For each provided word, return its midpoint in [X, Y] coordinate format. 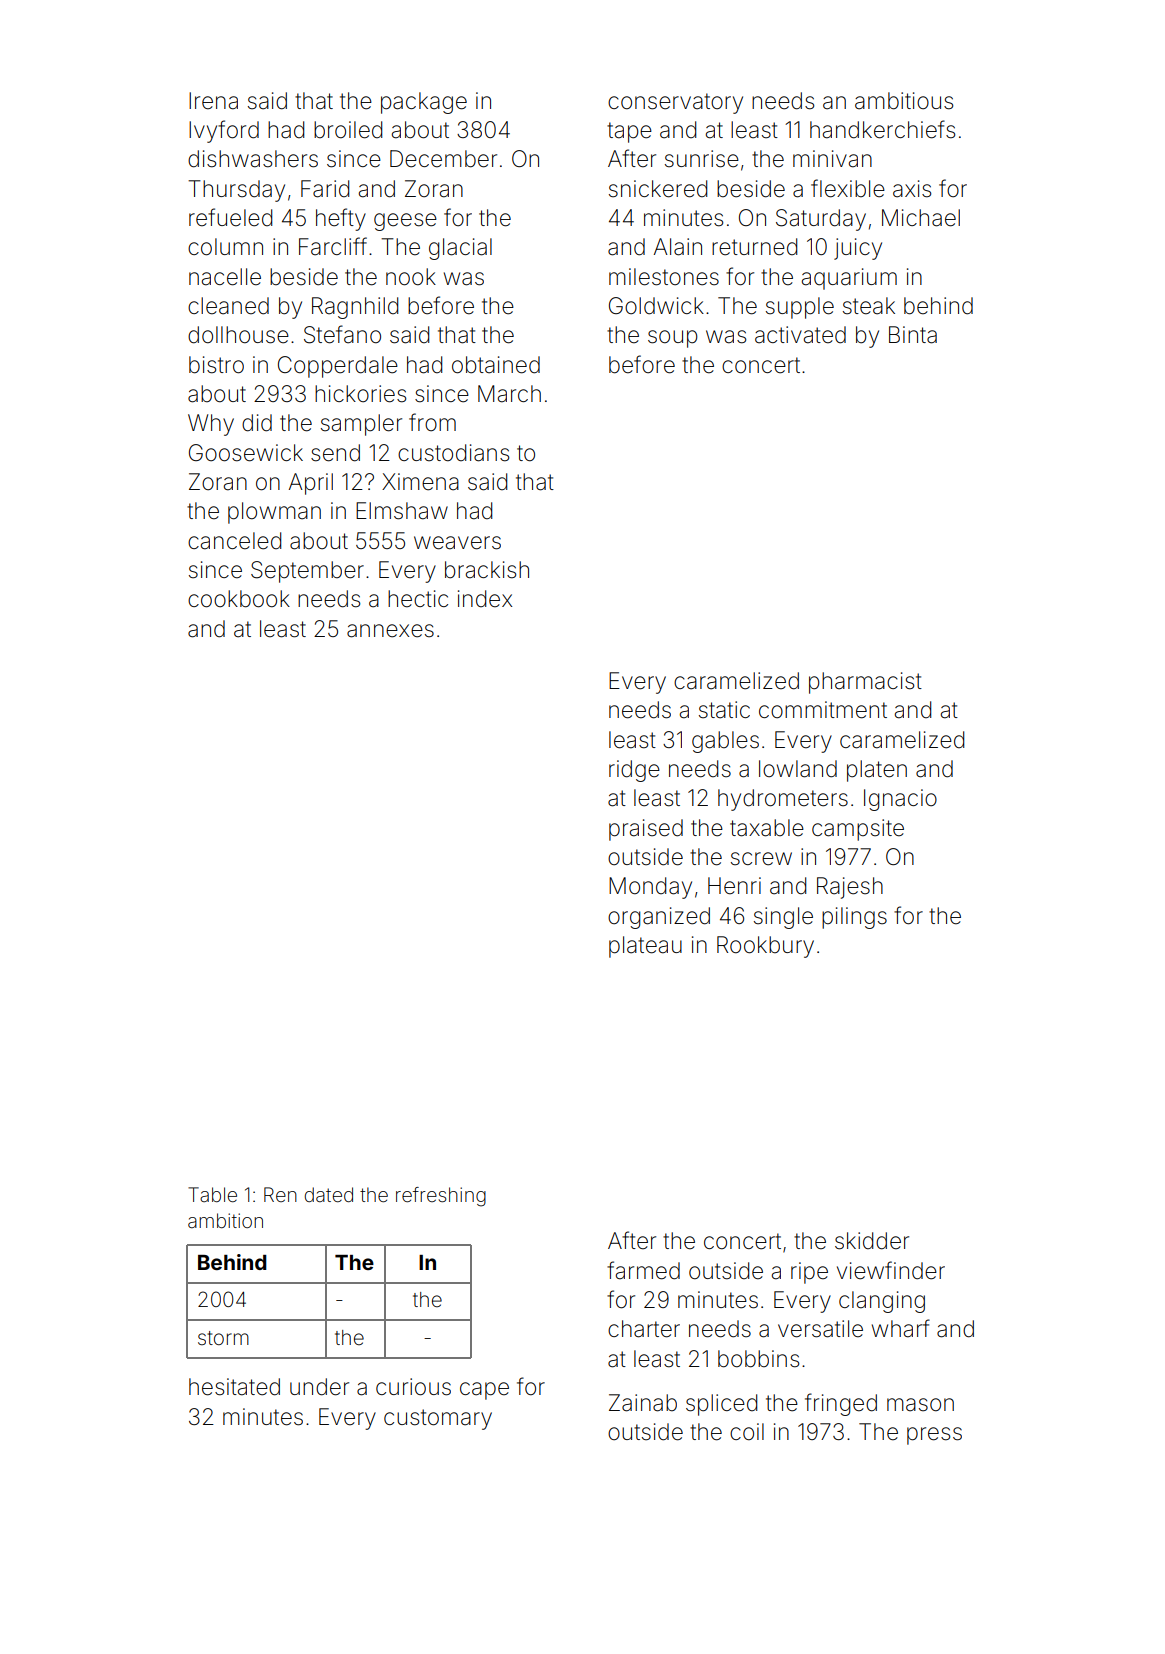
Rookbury [765, 947]
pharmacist [865, 683]
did [257, 423]
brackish [487, 570]
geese [405, 222]
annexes [390, 631]
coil [747, 1431]
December [443, 159]
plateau [645, 947]
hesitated [234, 1387]
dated [329, 1194]
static [724, 710]
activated [800, 335]
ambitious [904, 101]
